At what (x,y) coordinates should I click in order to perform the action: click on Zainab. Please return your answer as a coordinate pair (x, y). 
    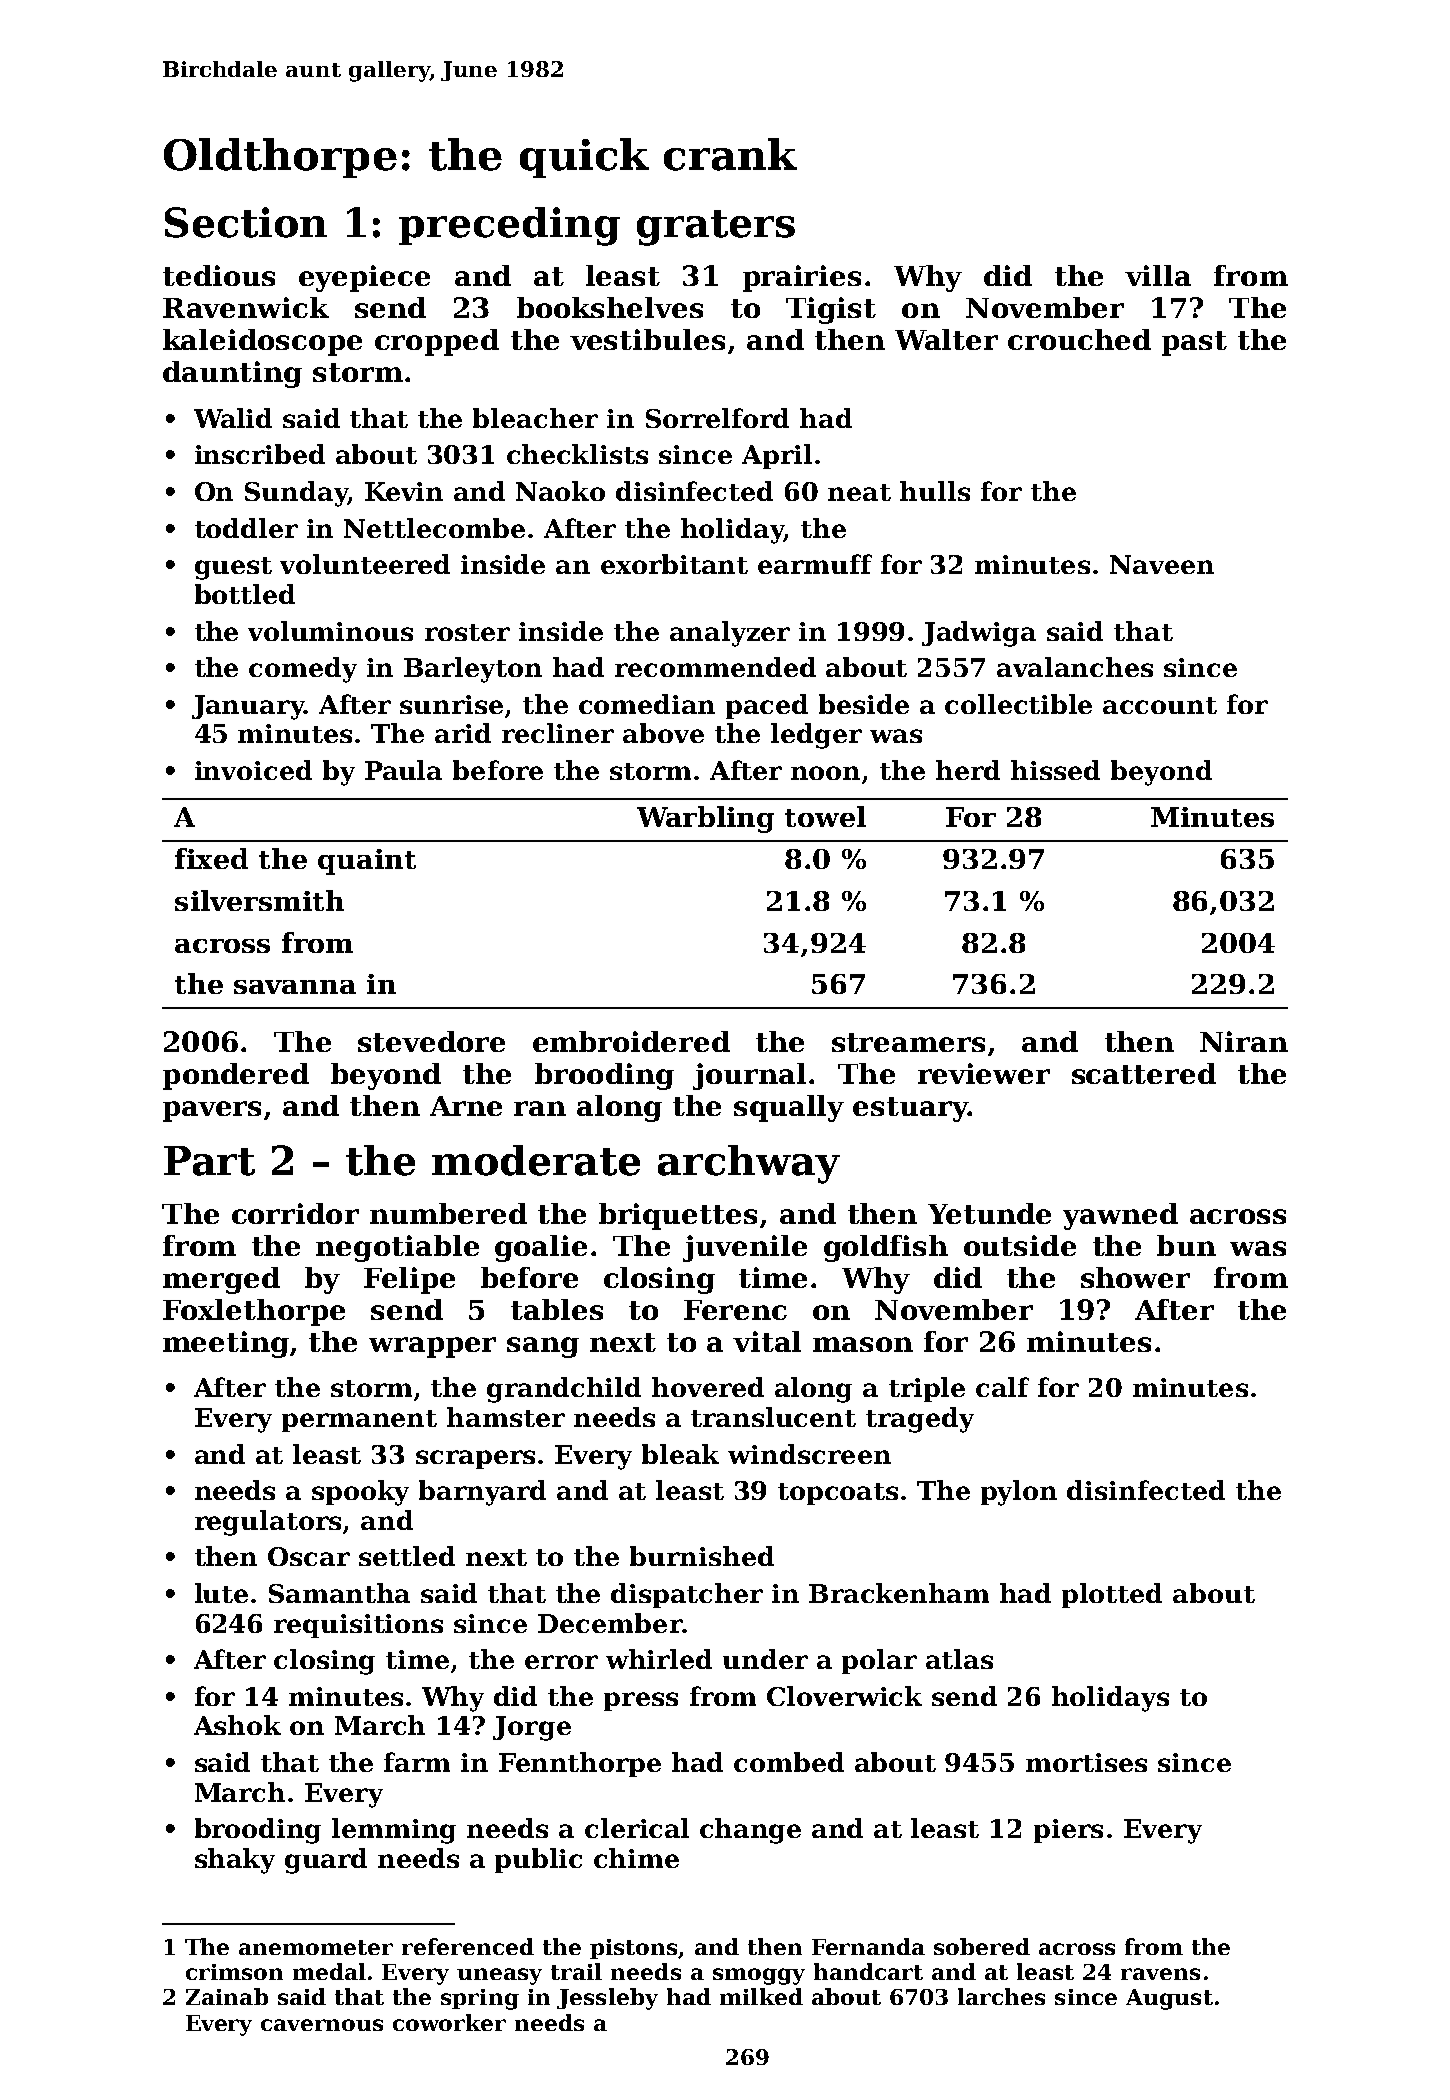
    Looking at the image, I should click on (227, 1996).
